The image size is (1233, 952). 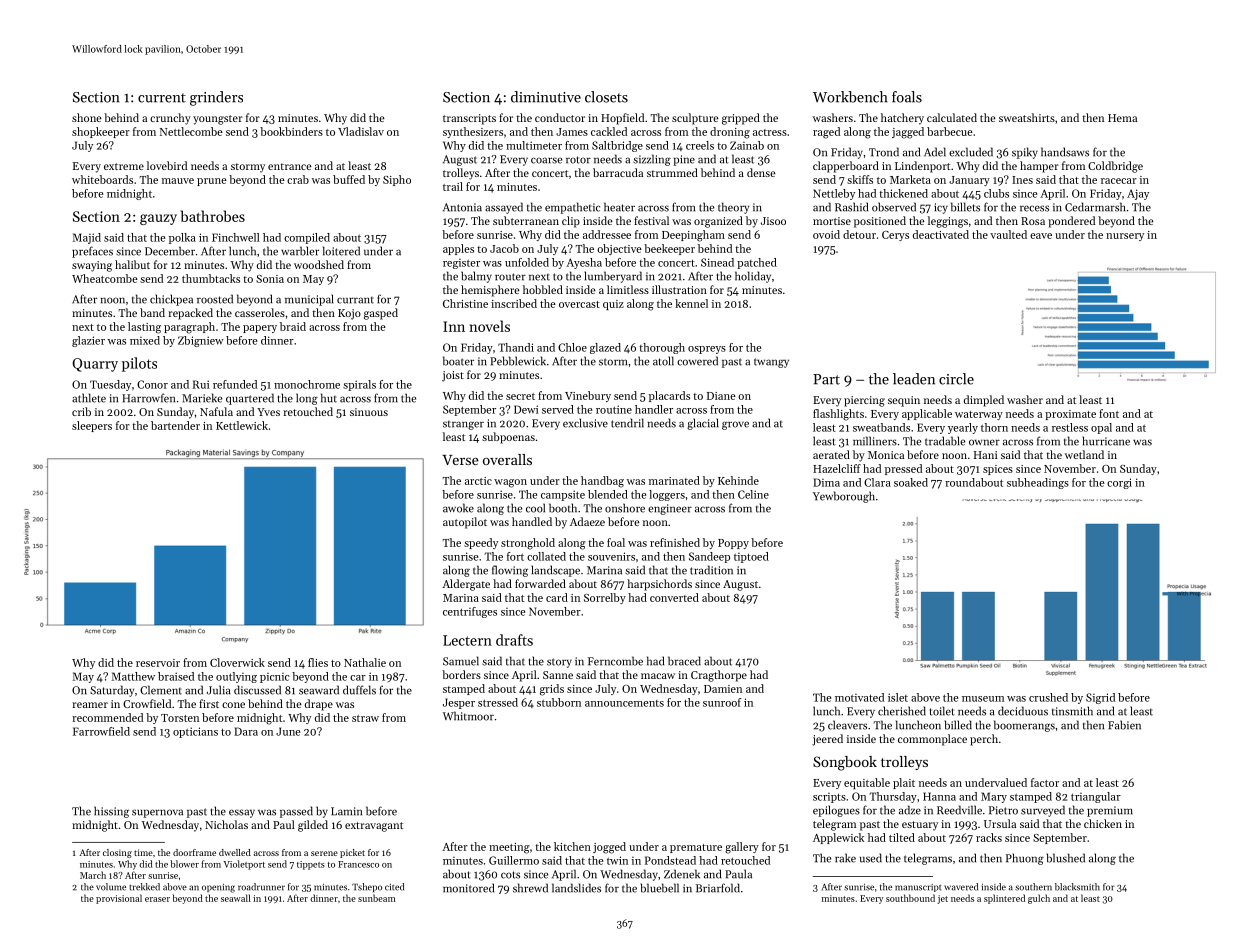 What do you see at coordinates (684, 661) in the screenshot?
I see `braced` at bounding box center [684, 661].
